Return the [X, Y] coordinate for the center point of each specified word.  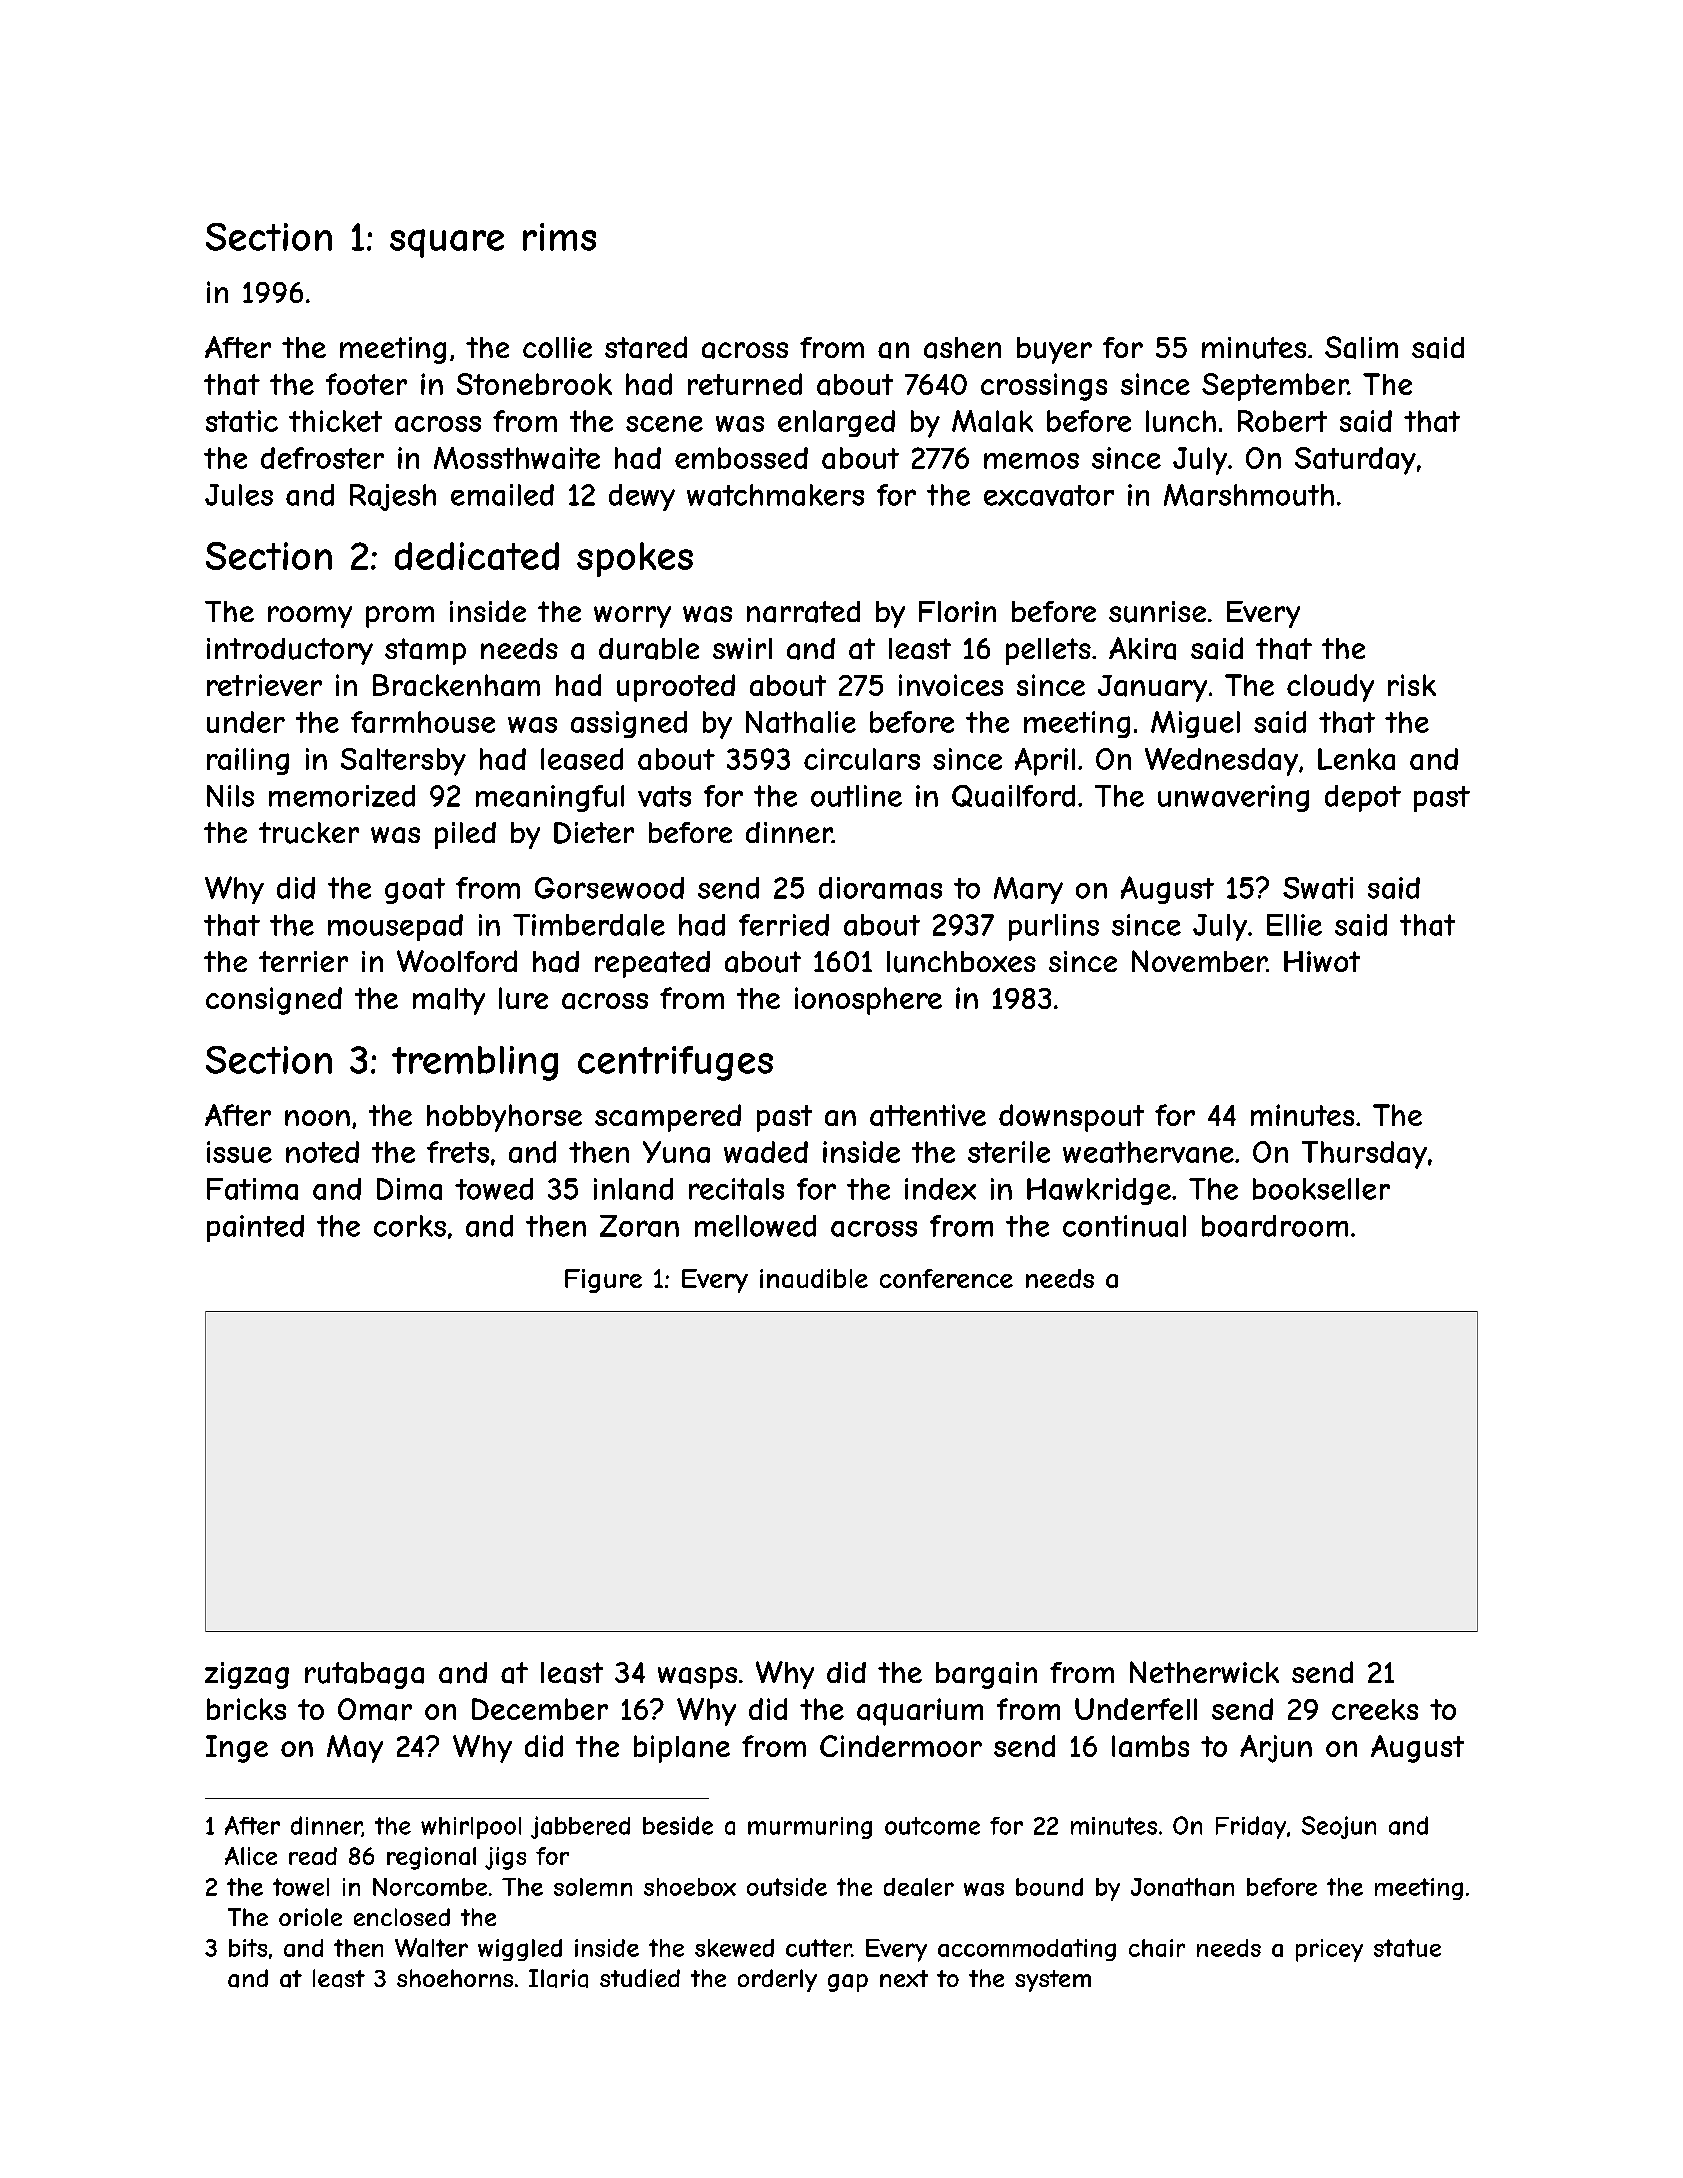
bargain [986, 1675]
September [1275, 387]
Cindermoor [901, 1746]
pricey [1329, 1950]
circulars [862, 759]
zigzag [247, 1675]
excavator [1049, 495]
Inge [237, 1749]
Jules [239, 495]
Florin [957, 611]
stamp [425, 651]
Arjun [1276, 1749]
